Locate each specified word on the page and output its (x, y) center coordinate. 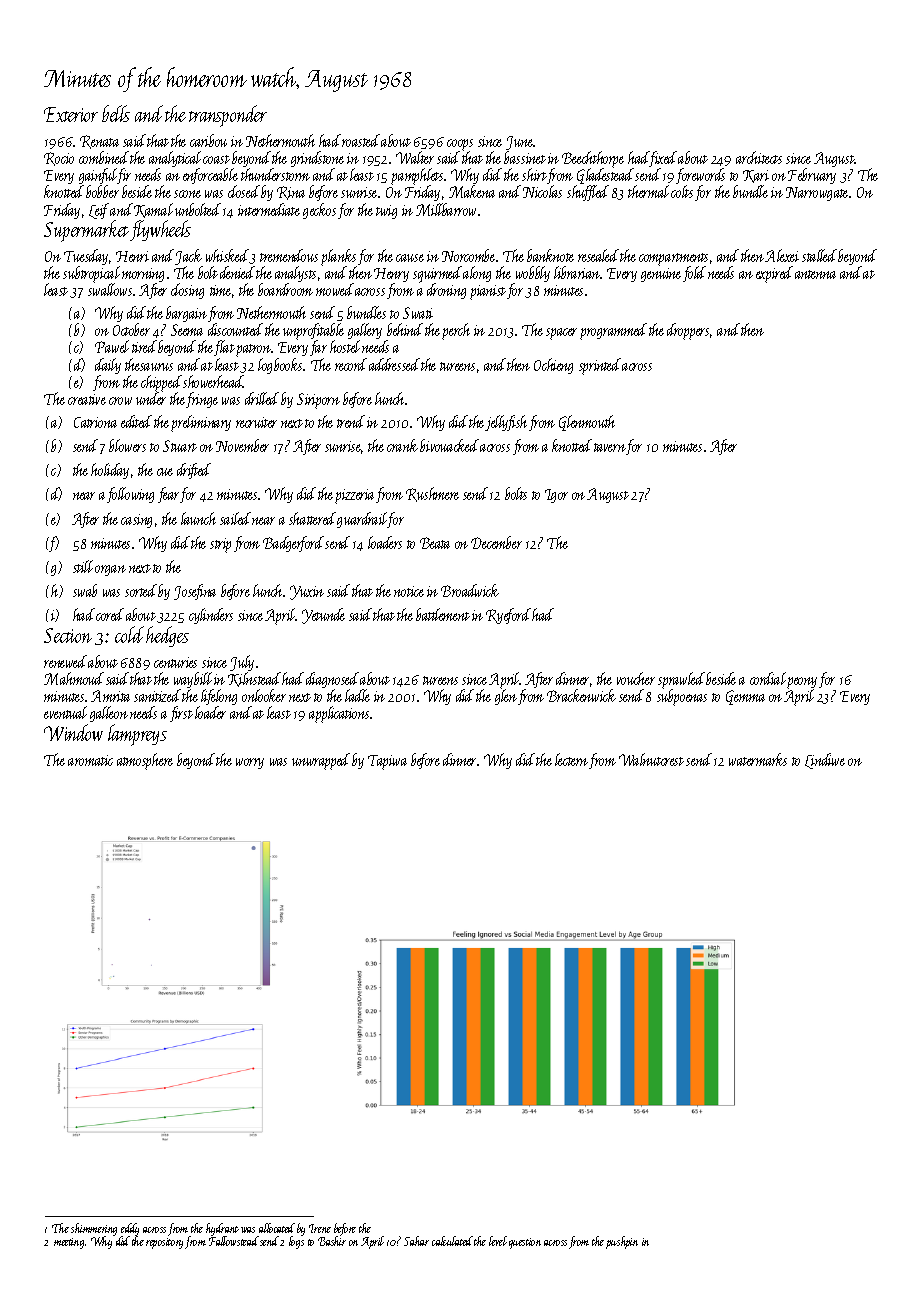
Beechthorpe (593, 159)
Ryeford (508, 616)
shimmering (94, 1229)
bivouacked (449, 445)
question (525, 1243)
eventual (65, 712)
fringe (202, 400)
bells (116, 113)
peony (802, 683)
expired (774, 274)
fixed (663, 159)
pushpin (622, 1242)
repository (164, 1243)
